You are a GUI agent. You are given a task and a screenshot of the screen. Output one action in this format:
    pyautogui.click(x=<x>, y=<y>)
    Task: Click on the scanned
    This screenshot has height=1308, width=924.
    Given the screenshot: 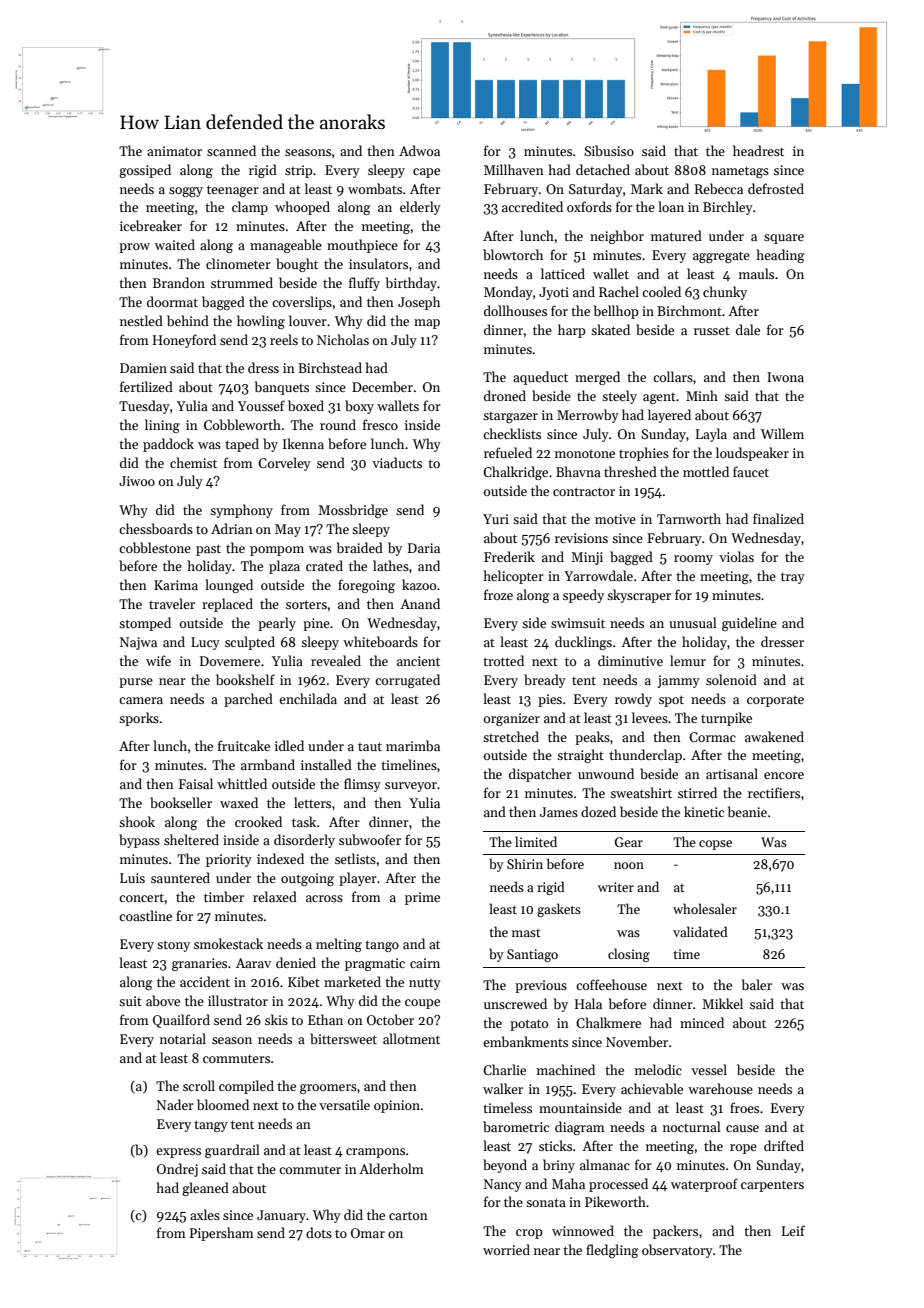 What is the action you would take?
    pyautogui.click(x=231, y=150)
